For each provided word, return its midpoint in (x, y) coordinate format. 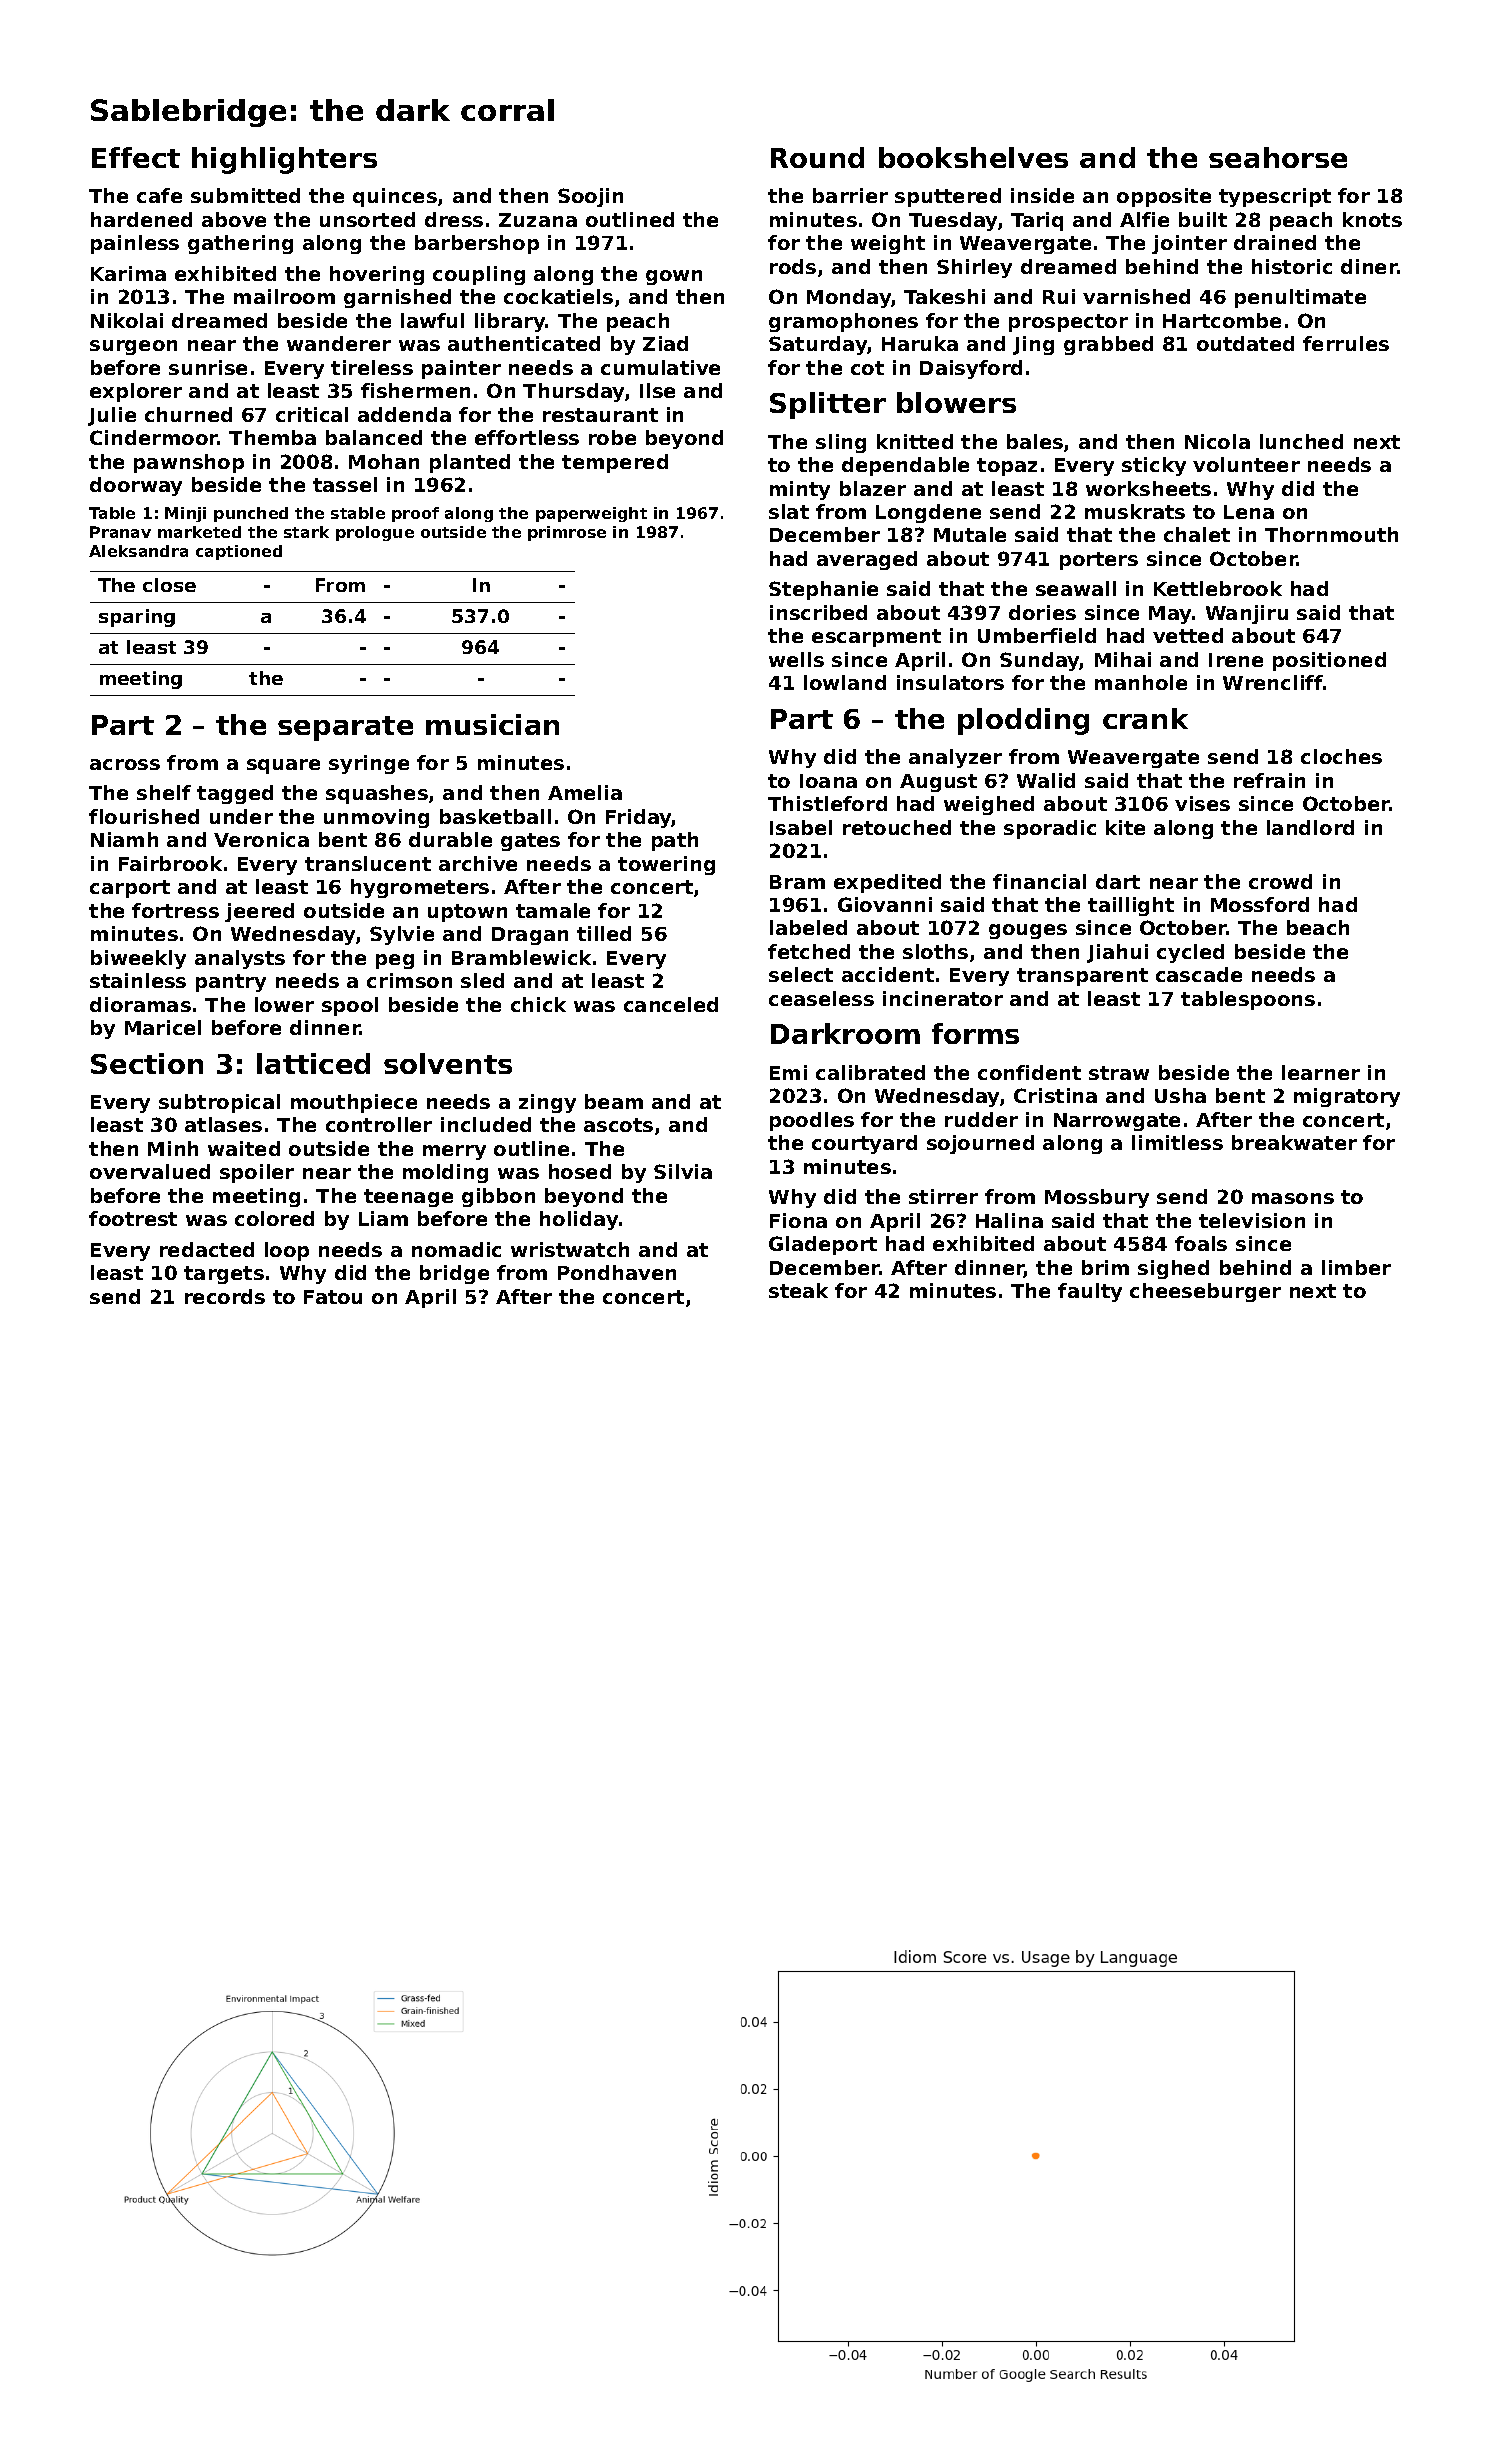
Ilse (657, 390)
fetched (809, 951)
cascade (1199, 974)
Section (147, 1063)
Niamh (124, 839)
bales (1035, 441)
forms (975, 1033)
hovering (377, 275)
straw (1119, 1073)
